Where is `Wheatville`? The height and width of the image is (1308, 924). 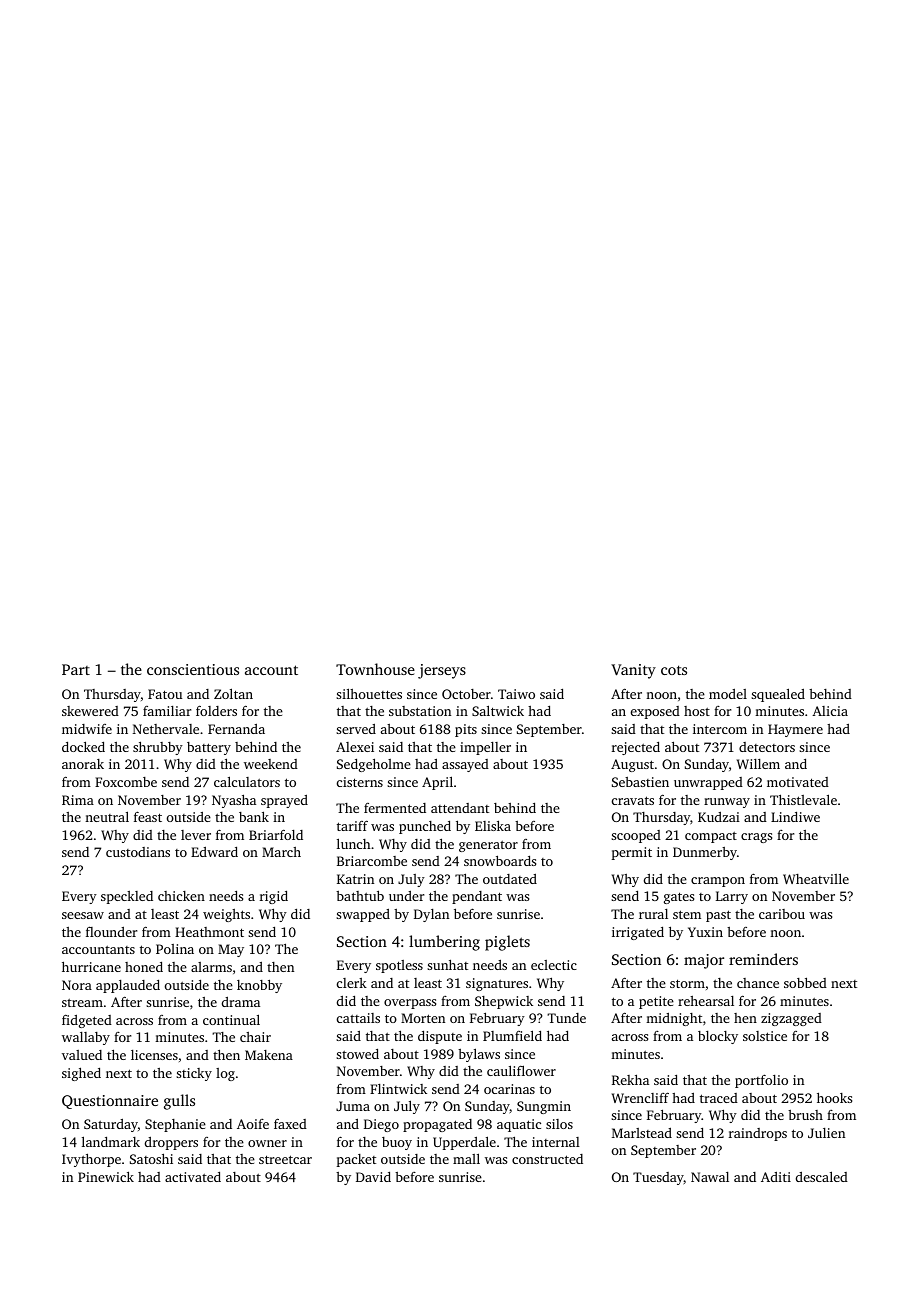
Wheatville is located at coordinates (816, 878).
